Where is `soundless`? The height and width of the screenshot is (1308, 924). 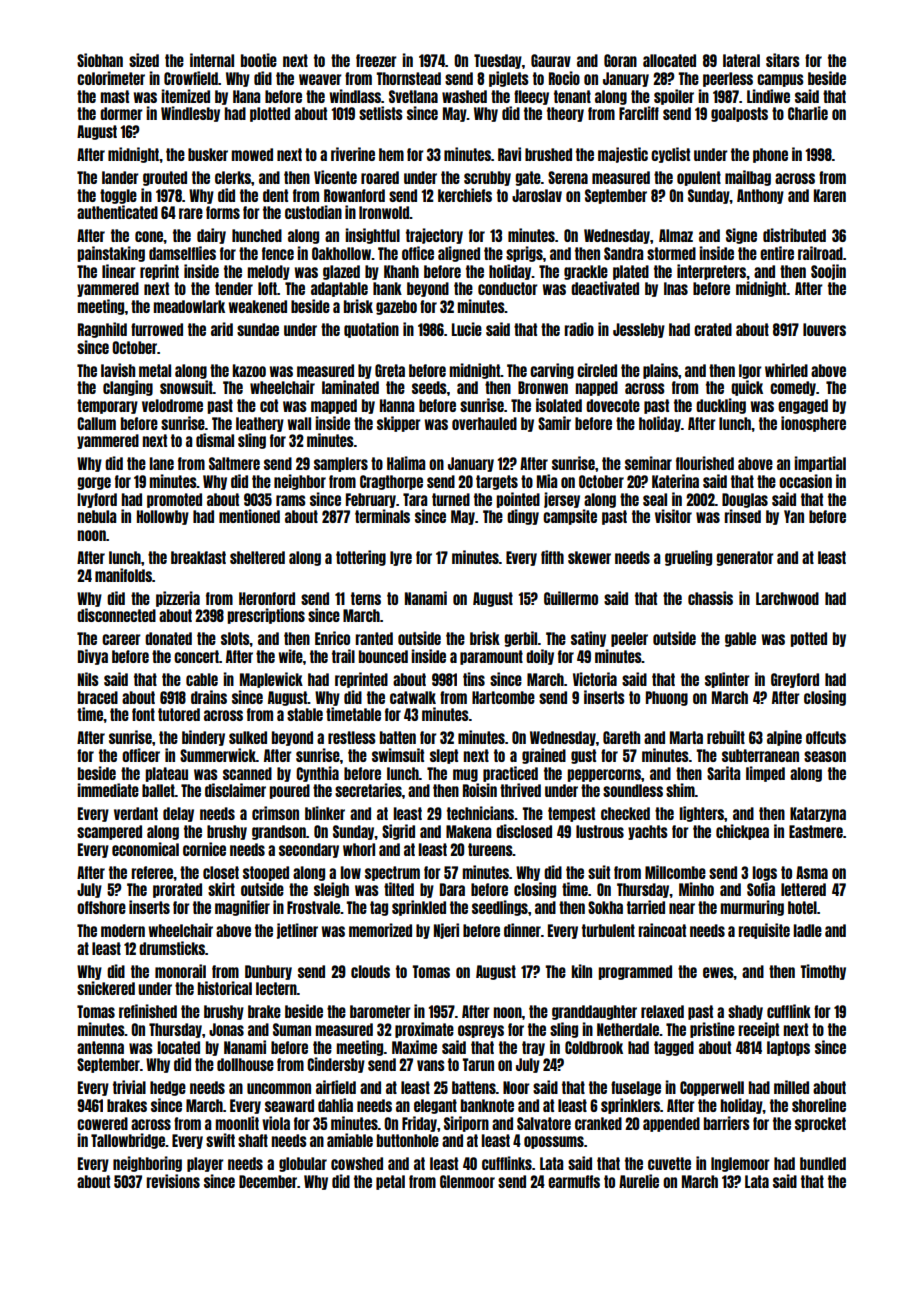
soundless is located at coordinates (633, 790).
